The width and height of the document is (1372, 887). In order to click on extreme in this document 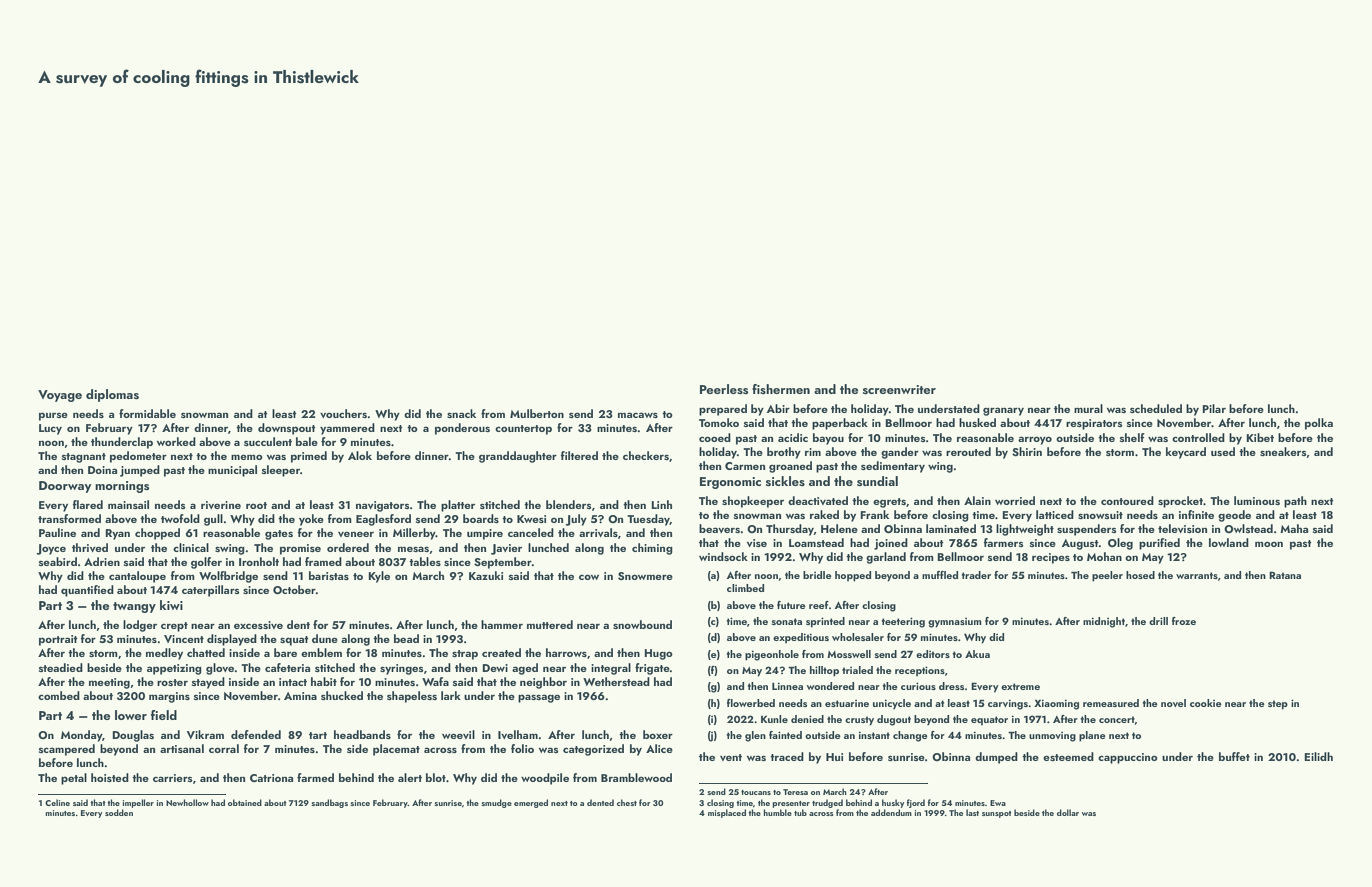, I will do `click(1020, 686)`.
